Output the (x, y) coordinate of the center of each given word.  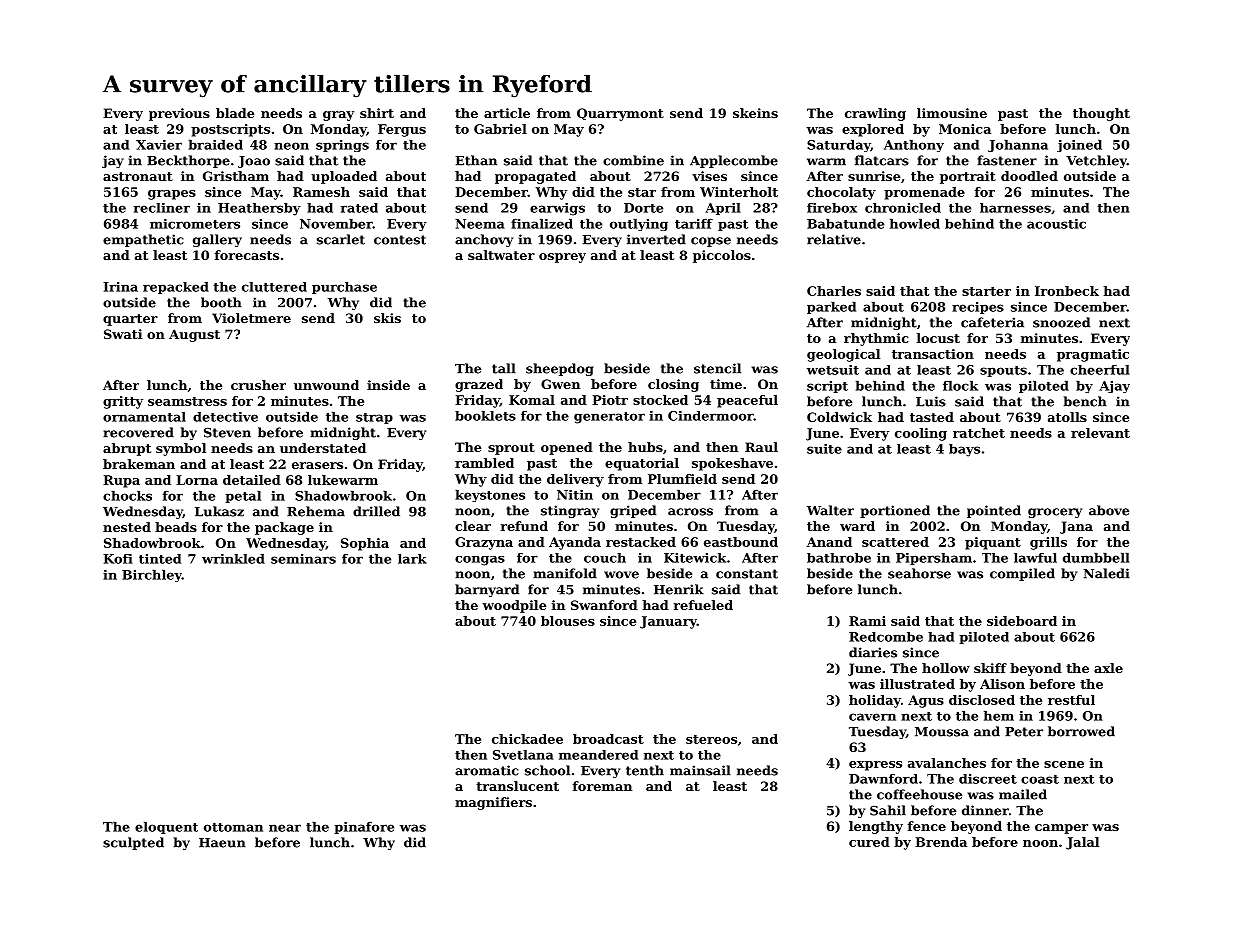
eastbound (741, 542)
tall (504, 368)
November (336, 223)
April (723, 209)
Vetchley (1096, 161)
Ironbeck (1067, 291)
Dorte (643, 208)
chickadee (527, 739)
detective (225, 417)
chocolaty (841, 193)
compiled (1022, 574)
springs (342, 146)
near (285, 828)
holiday (875, 701)
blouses (568, 621)
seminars (303, 559)
